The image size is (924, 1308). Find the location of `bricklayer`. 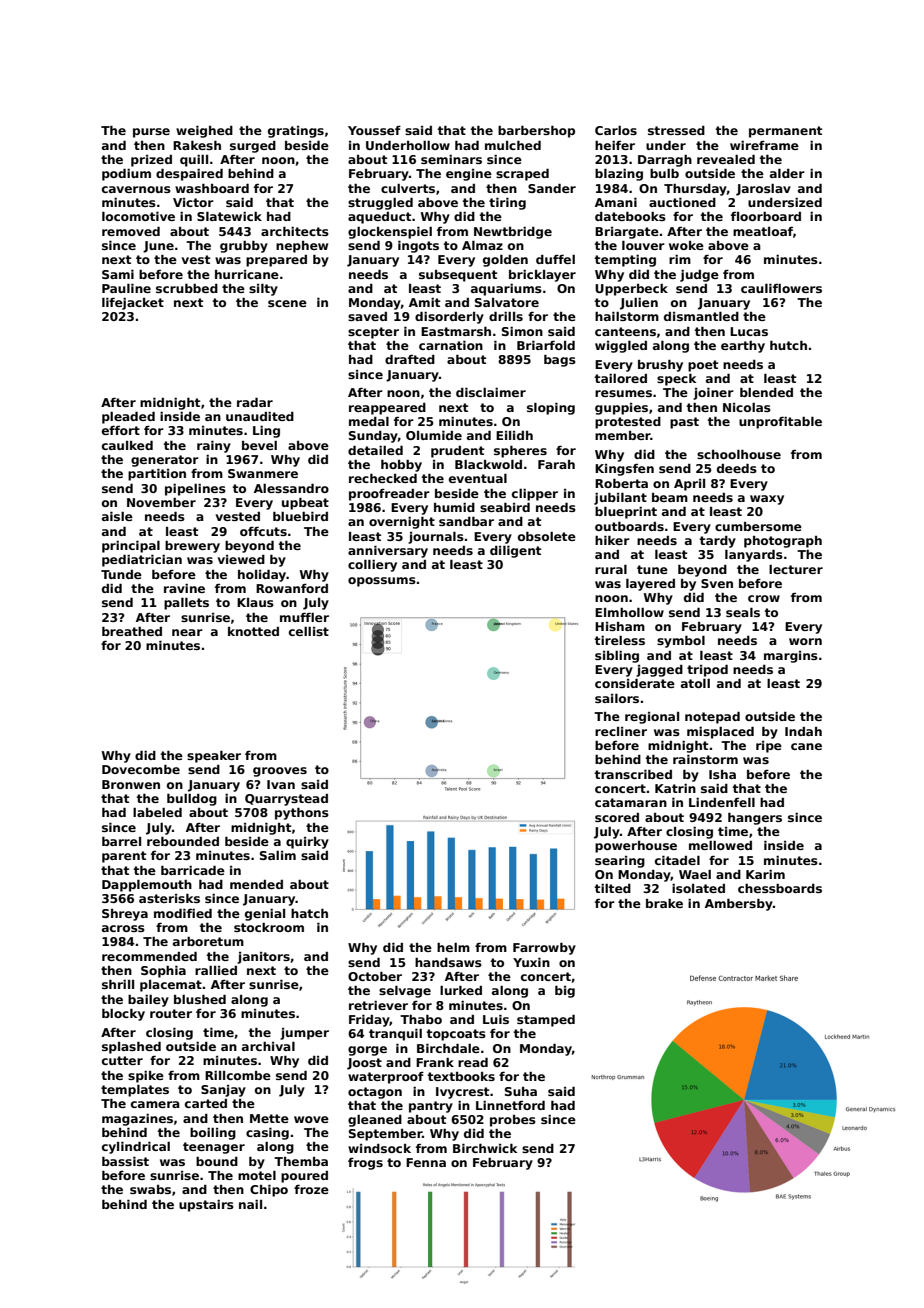

bricklayer is located at coordinates (542, 276).
